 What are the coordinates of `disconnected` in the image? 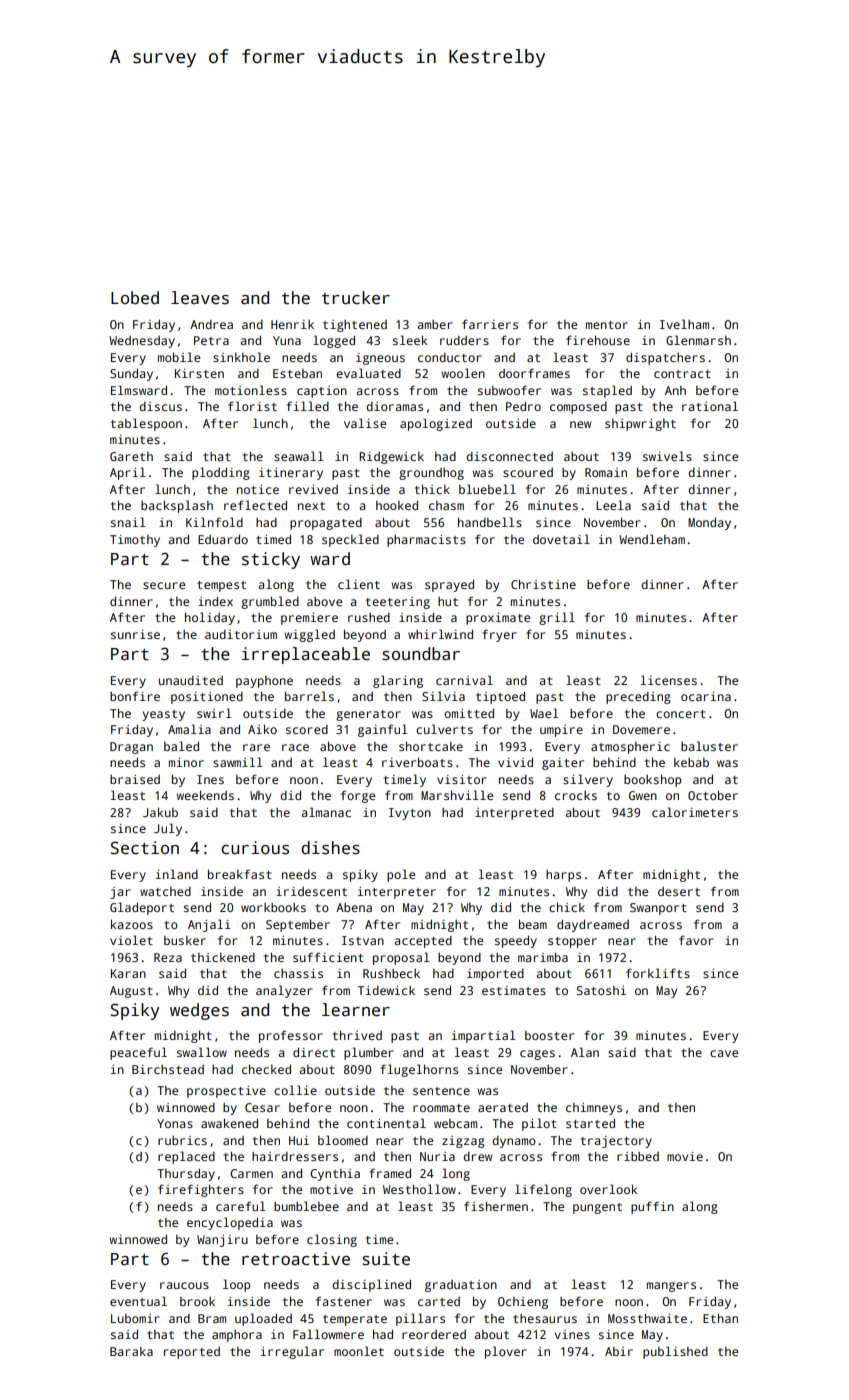 It's located at (509, 456).
